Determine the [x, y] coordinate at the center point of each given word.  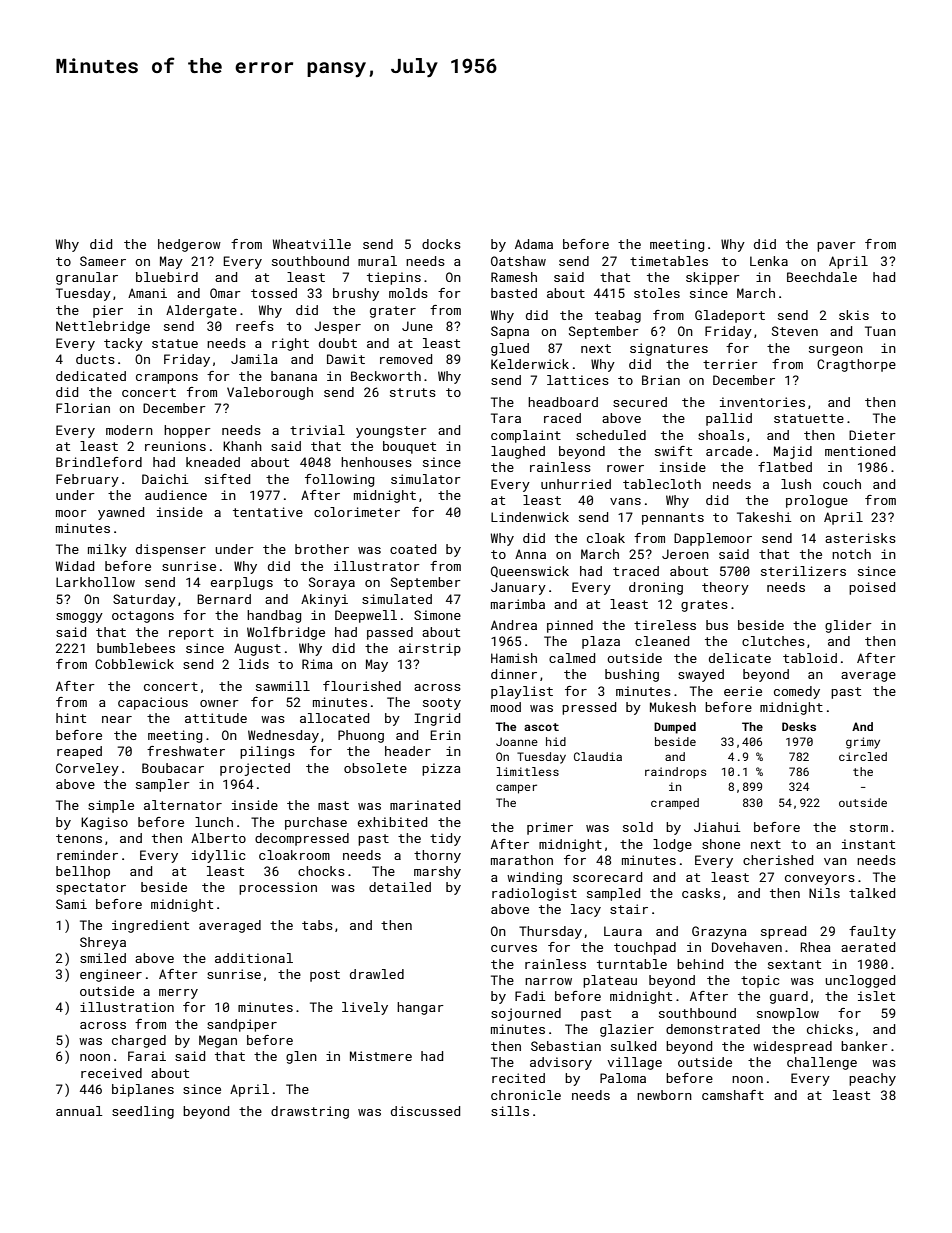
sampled [613, 894]
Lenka [769, 261]
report [191, 634]
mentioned [860, 451]
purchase [316, 823]
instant [868, 844]
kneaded [213, 462]
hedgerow [189, 245]
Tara [506, 418]
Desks [799, 726]
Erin [445, 735]
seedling [143, 1112]
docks [441, 244]
